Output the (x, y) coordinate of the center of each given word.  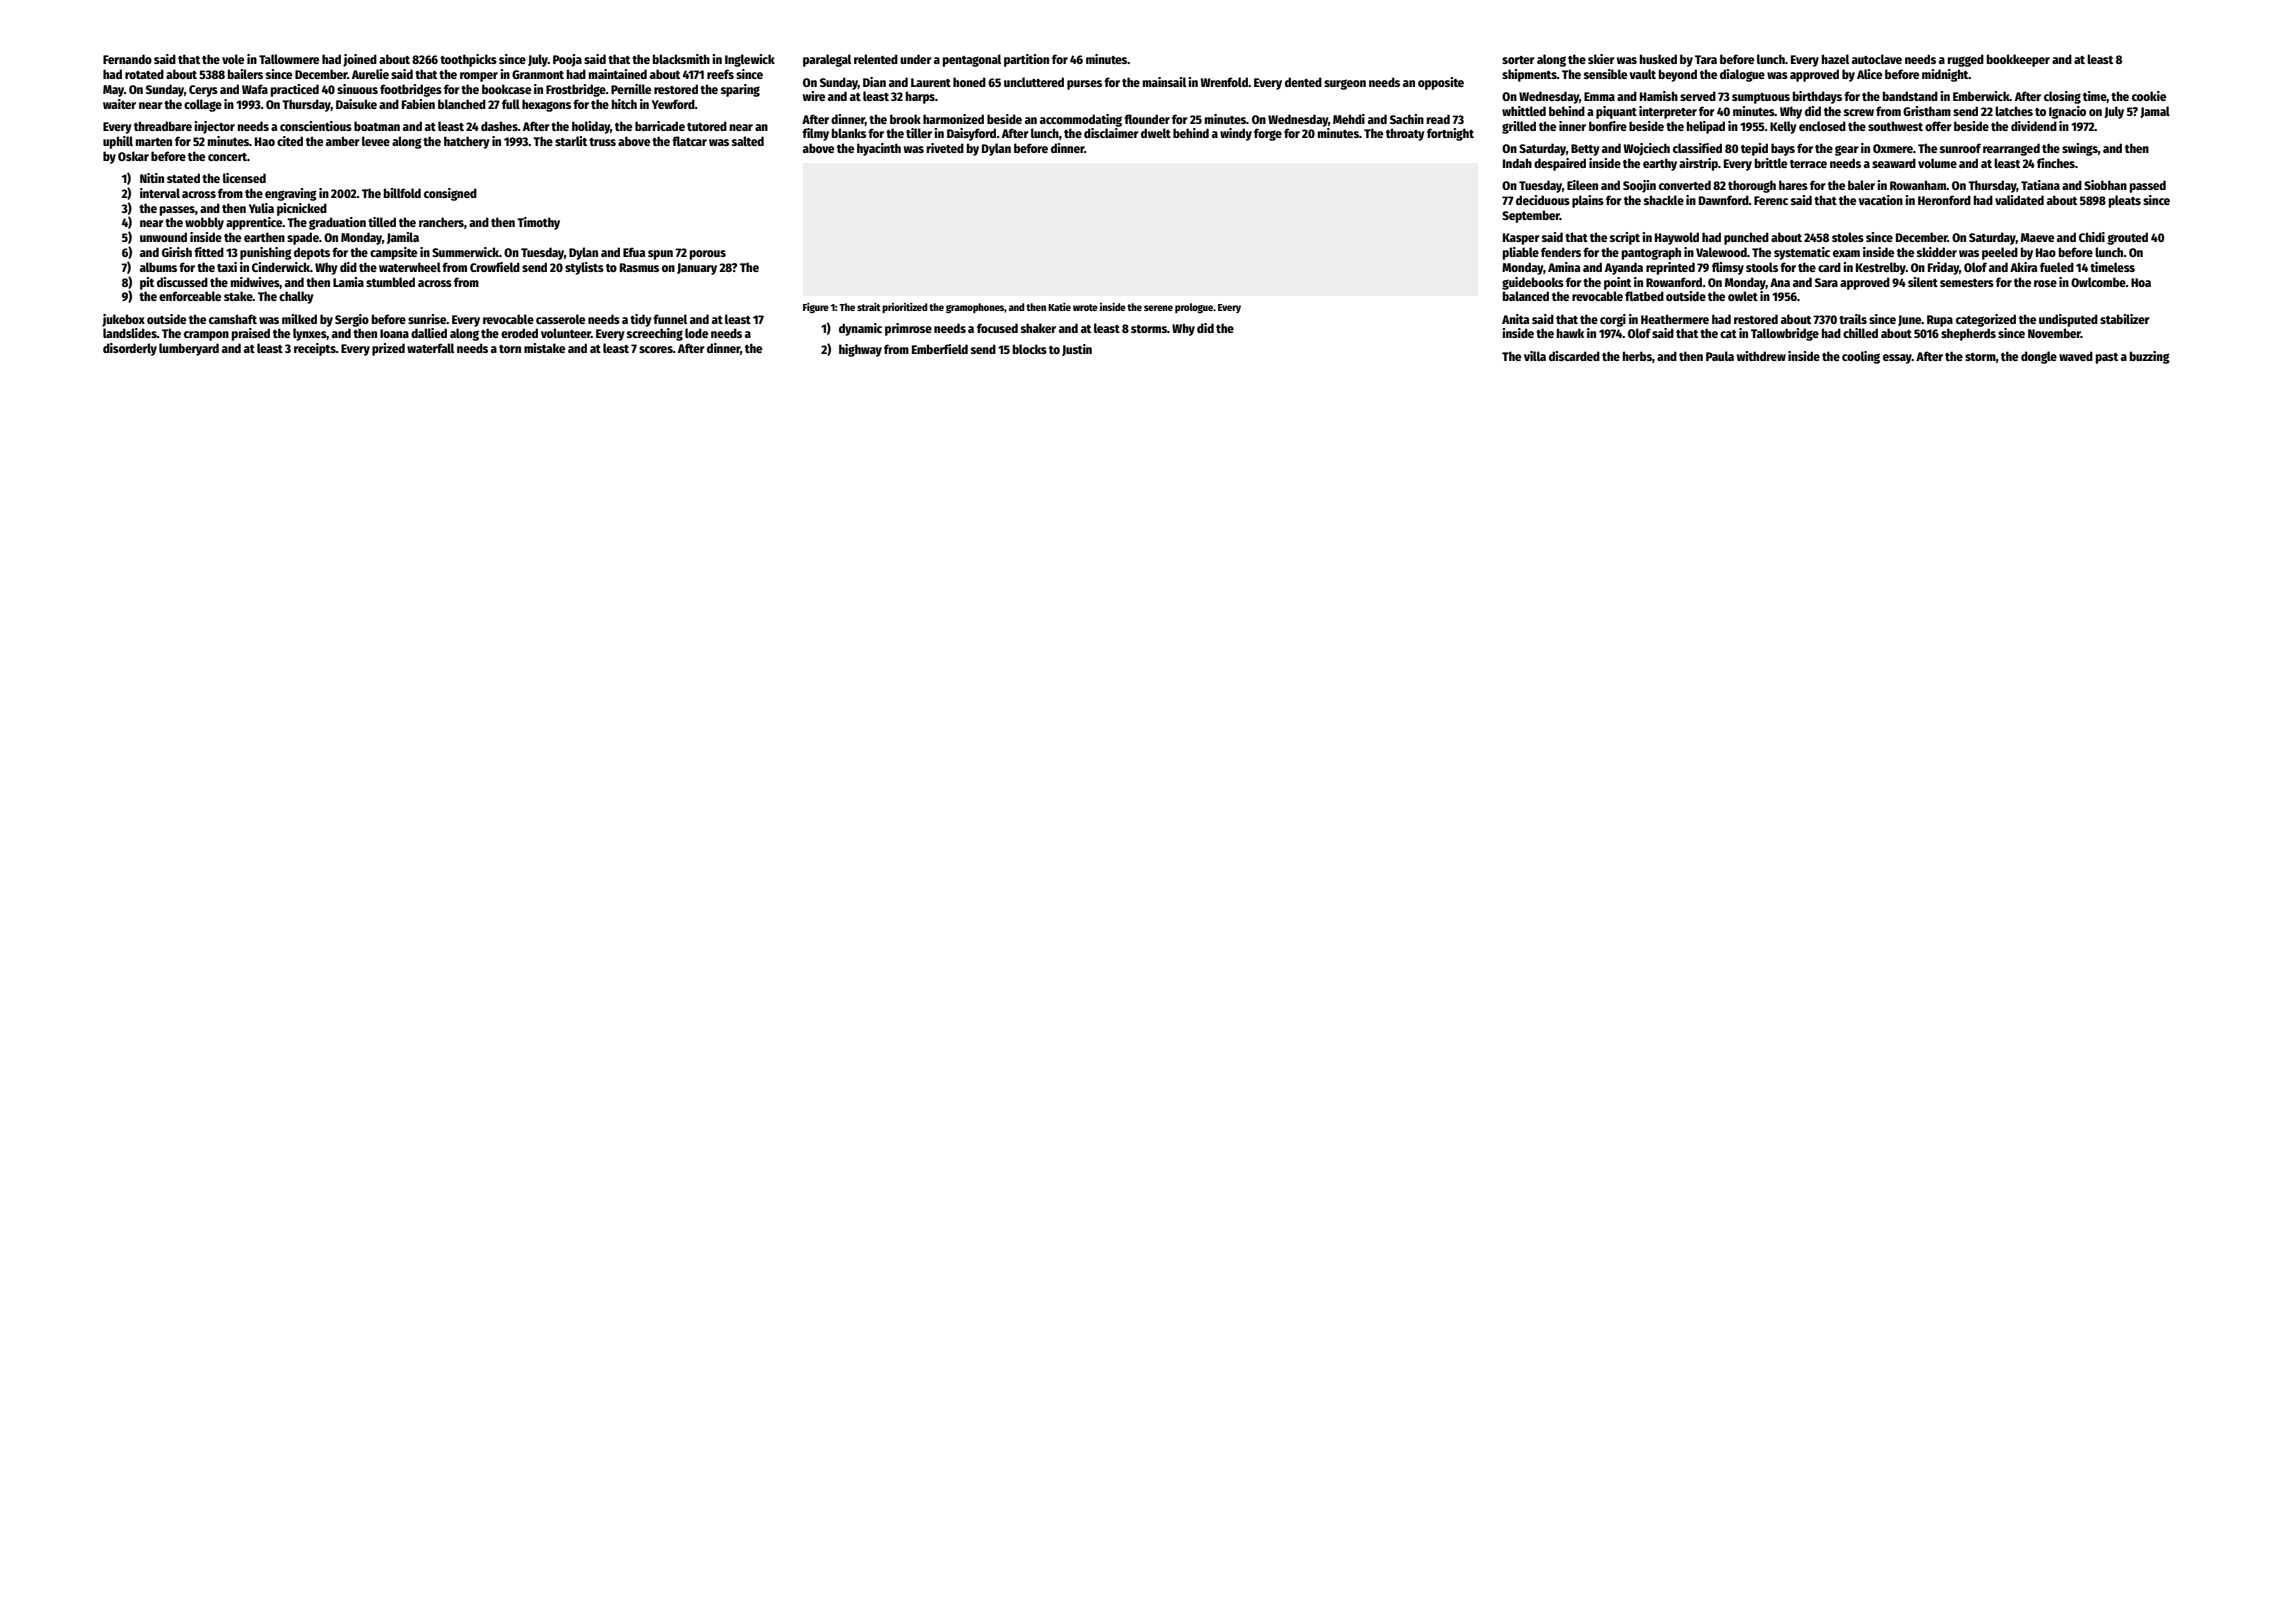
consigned (450, 194)
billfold (402, 193)
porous (708, 255)
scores (656, 349)
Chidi (2092, 237)
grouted (2127, 238)
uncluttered (1034, 82)
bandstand (1910, 96)
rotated (144, 74)
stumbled (390, 282)
